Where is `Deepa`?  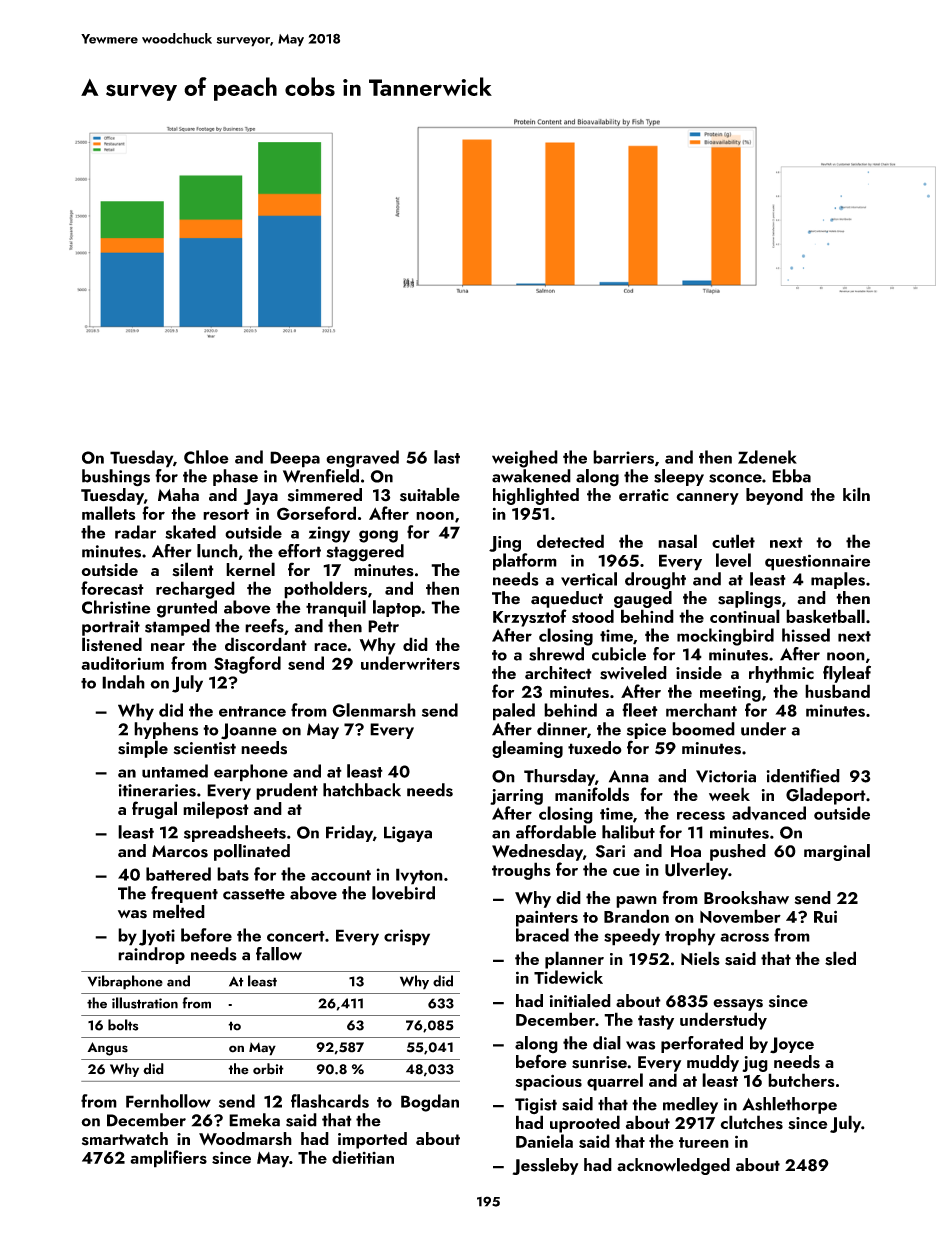
Deepa is located at coordinates (295, 459).
